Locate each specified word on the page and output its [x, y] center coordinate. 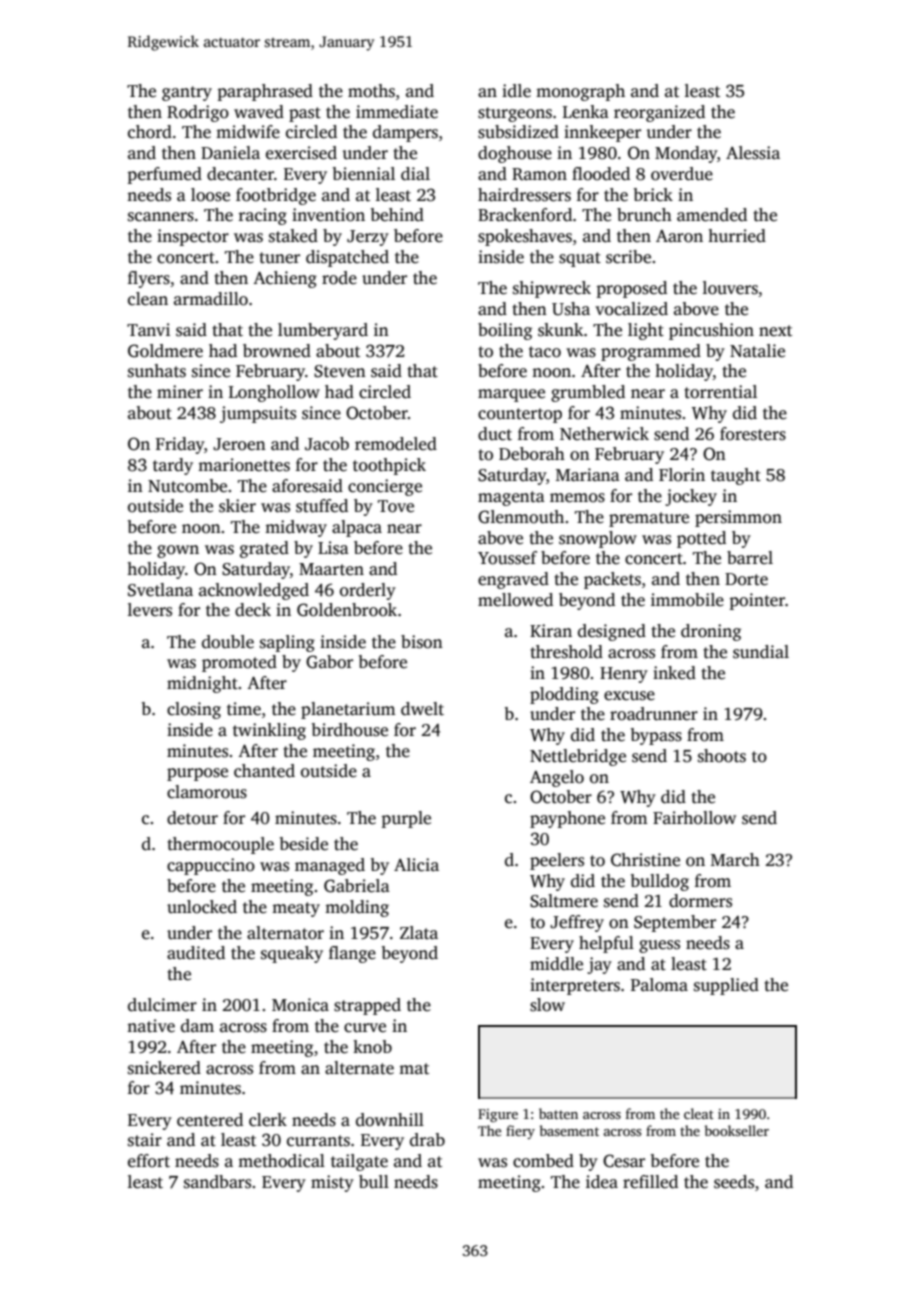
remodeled [396, 444]
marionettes [244, 465]
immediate [397, 112]
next [775, 331]
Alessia [753, 153]
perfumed [164, 175]
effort [149, 1161]
